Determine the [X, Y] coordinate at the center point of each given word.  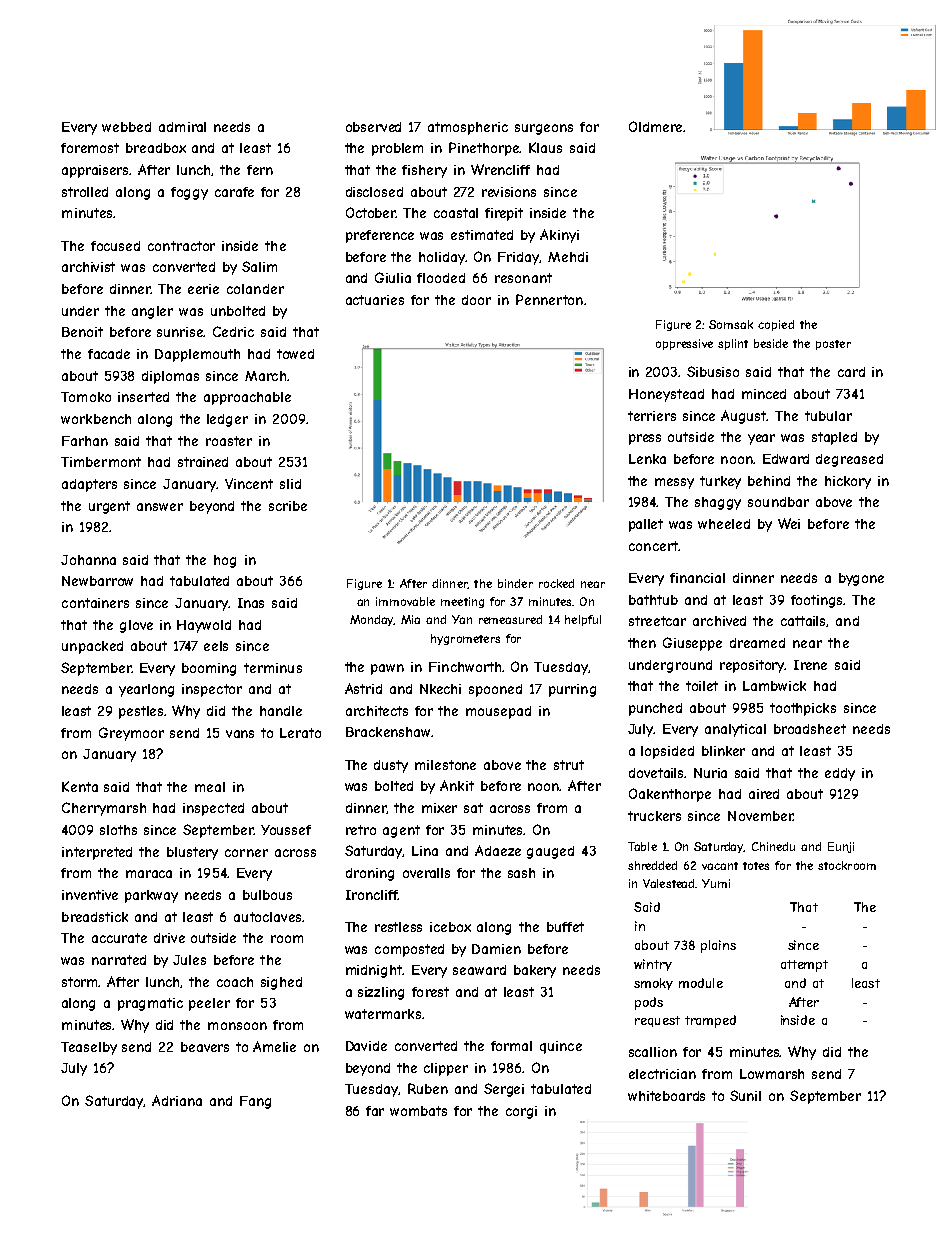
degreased [849, 460]
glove [136, 626]
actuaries [375, 300]
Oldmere [655, 126]
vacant [720, 866]
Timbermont [101, 462]
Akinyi [559, 236]
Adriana [177, 1100]
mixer [439, 808]
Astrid [363, 688]
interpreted [97, 853]
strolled [85, 192]
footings [817, 601]
